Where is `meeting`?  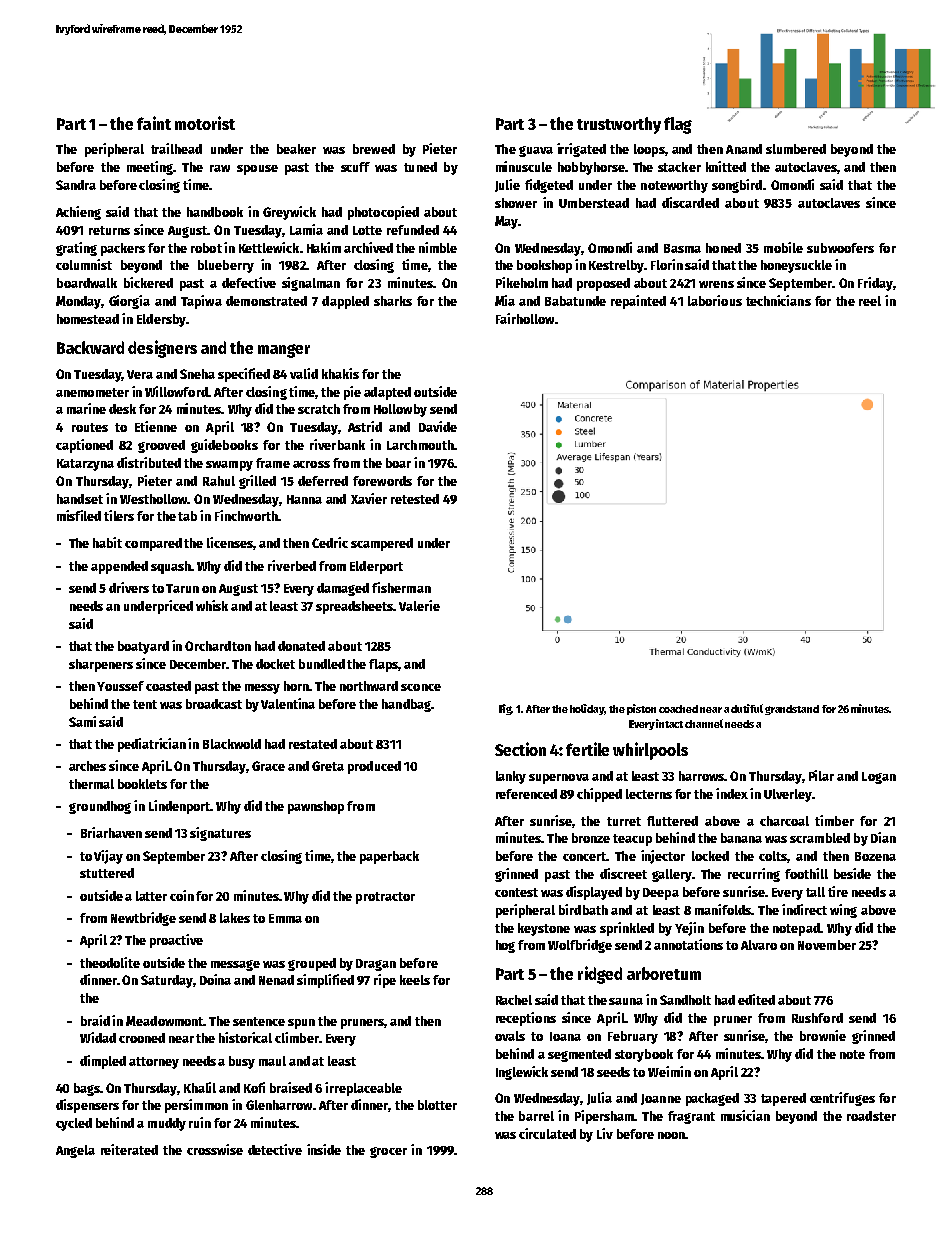 meeting is located at coordinates (150, 168).
